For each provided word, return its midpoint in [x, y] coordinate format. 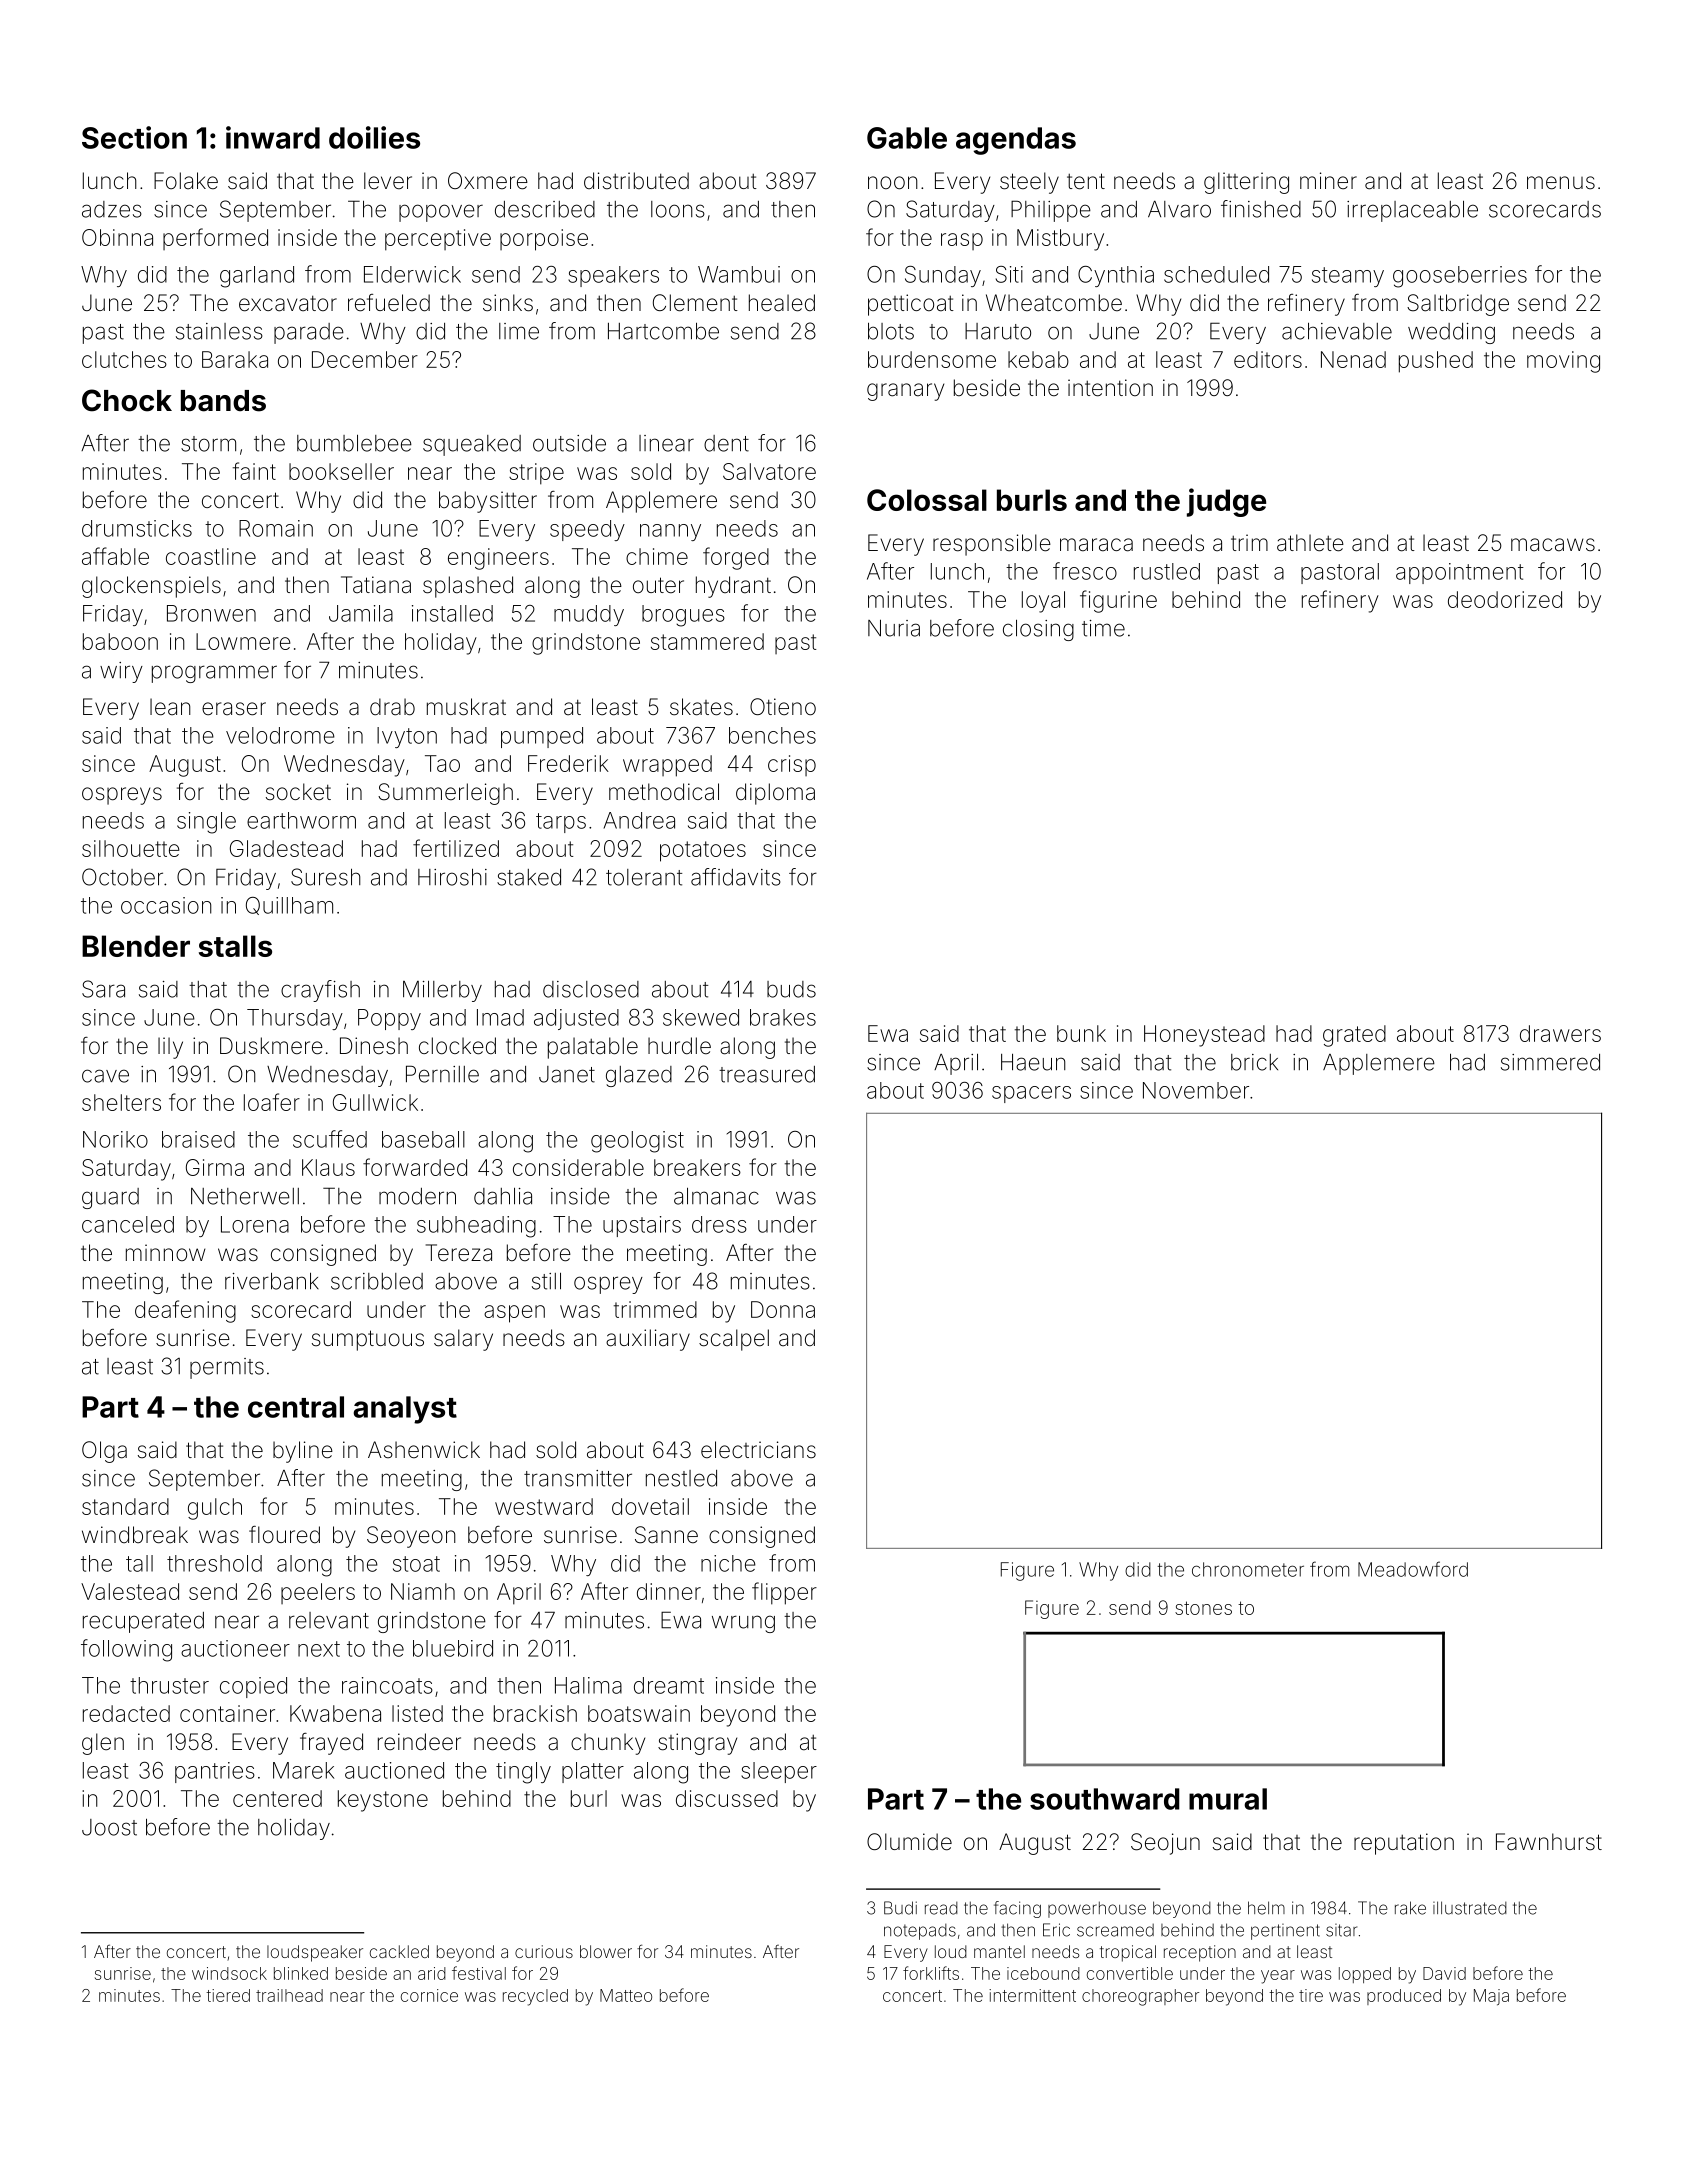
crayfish [320, 991]
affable [115, 556]
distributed [636, 181]
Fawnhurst [1549, 1842]
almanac [716, 1196]
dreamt [669, 1685]
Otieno [783, 707]
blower [606, 1951]
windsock [229, 1973]
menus [1561, 183]
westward [544, 1506]
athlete [1310, 543]
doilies [374, 137]
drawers [1560, 1033]
